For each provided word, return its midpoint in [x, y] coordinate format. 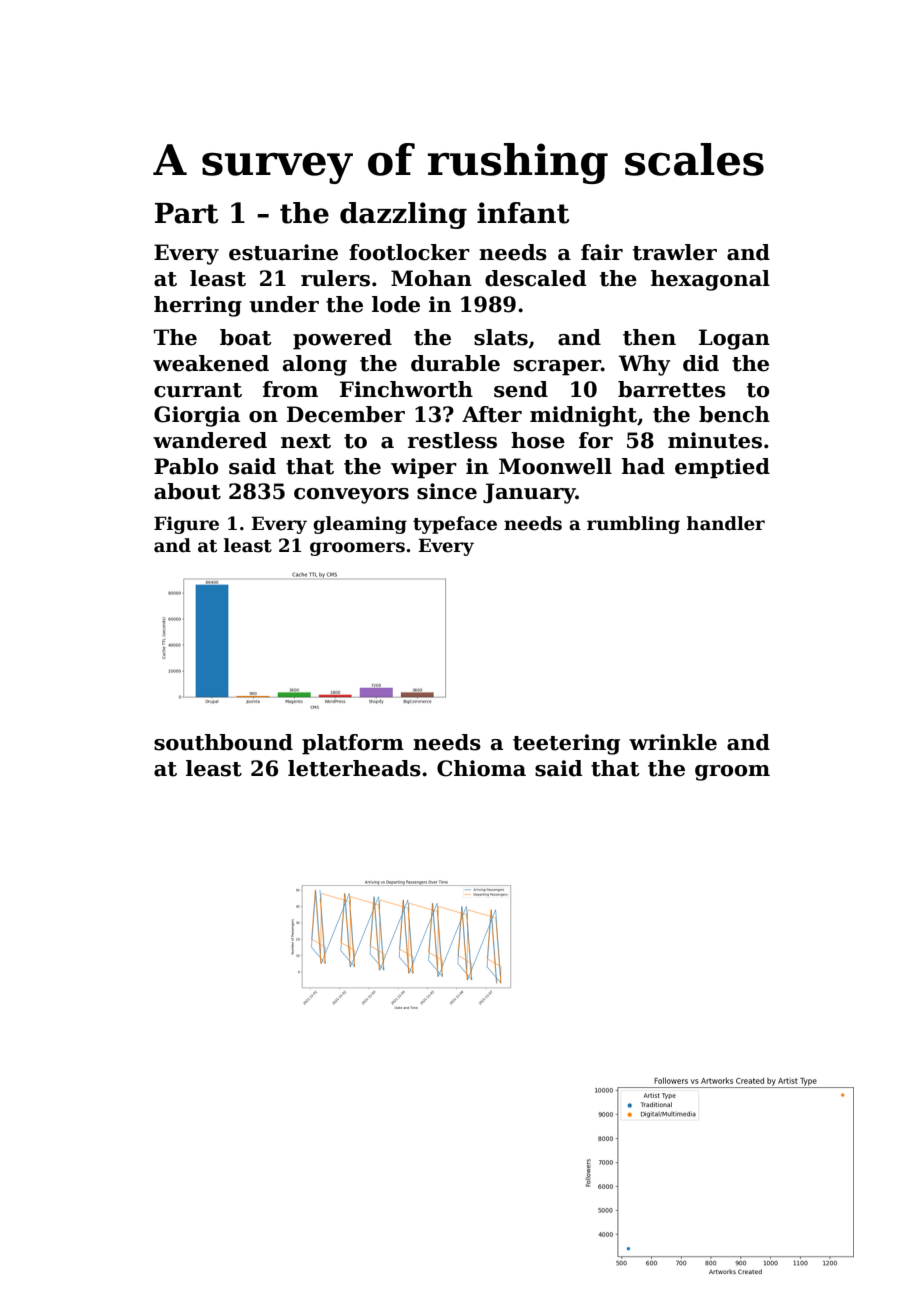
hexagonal [710, 280]
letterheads [354, 768]
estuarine [283, 252]
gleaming [360, 525]
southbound [223, 742]
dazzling [403, 215]
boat [246, 337]
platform [353, 744]
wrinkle [673, 742]
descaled [535, 278]
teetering [566, 744]
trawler [675, 252]
